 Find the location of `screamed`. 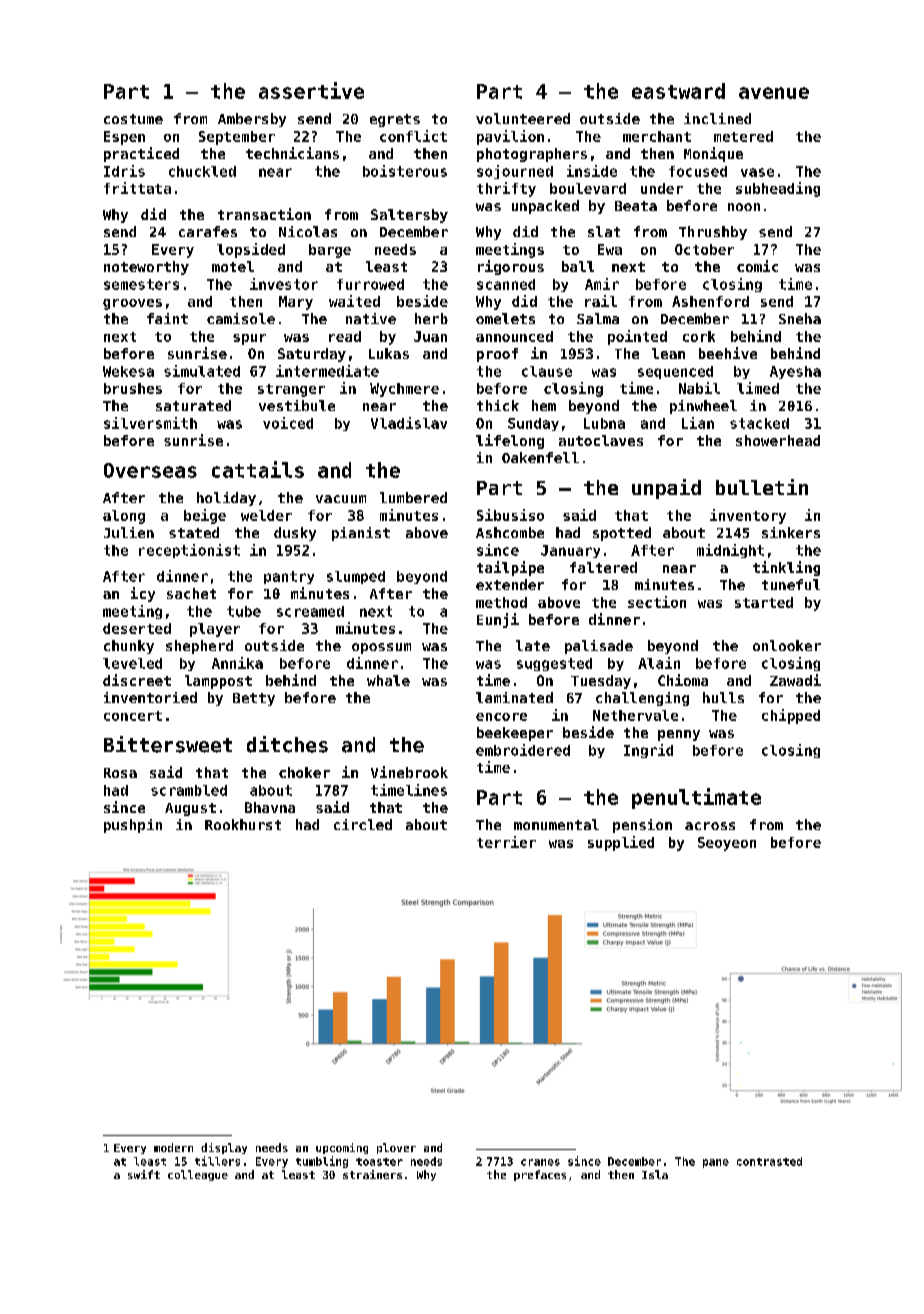

screamed is located at coordinates (310, 611).
